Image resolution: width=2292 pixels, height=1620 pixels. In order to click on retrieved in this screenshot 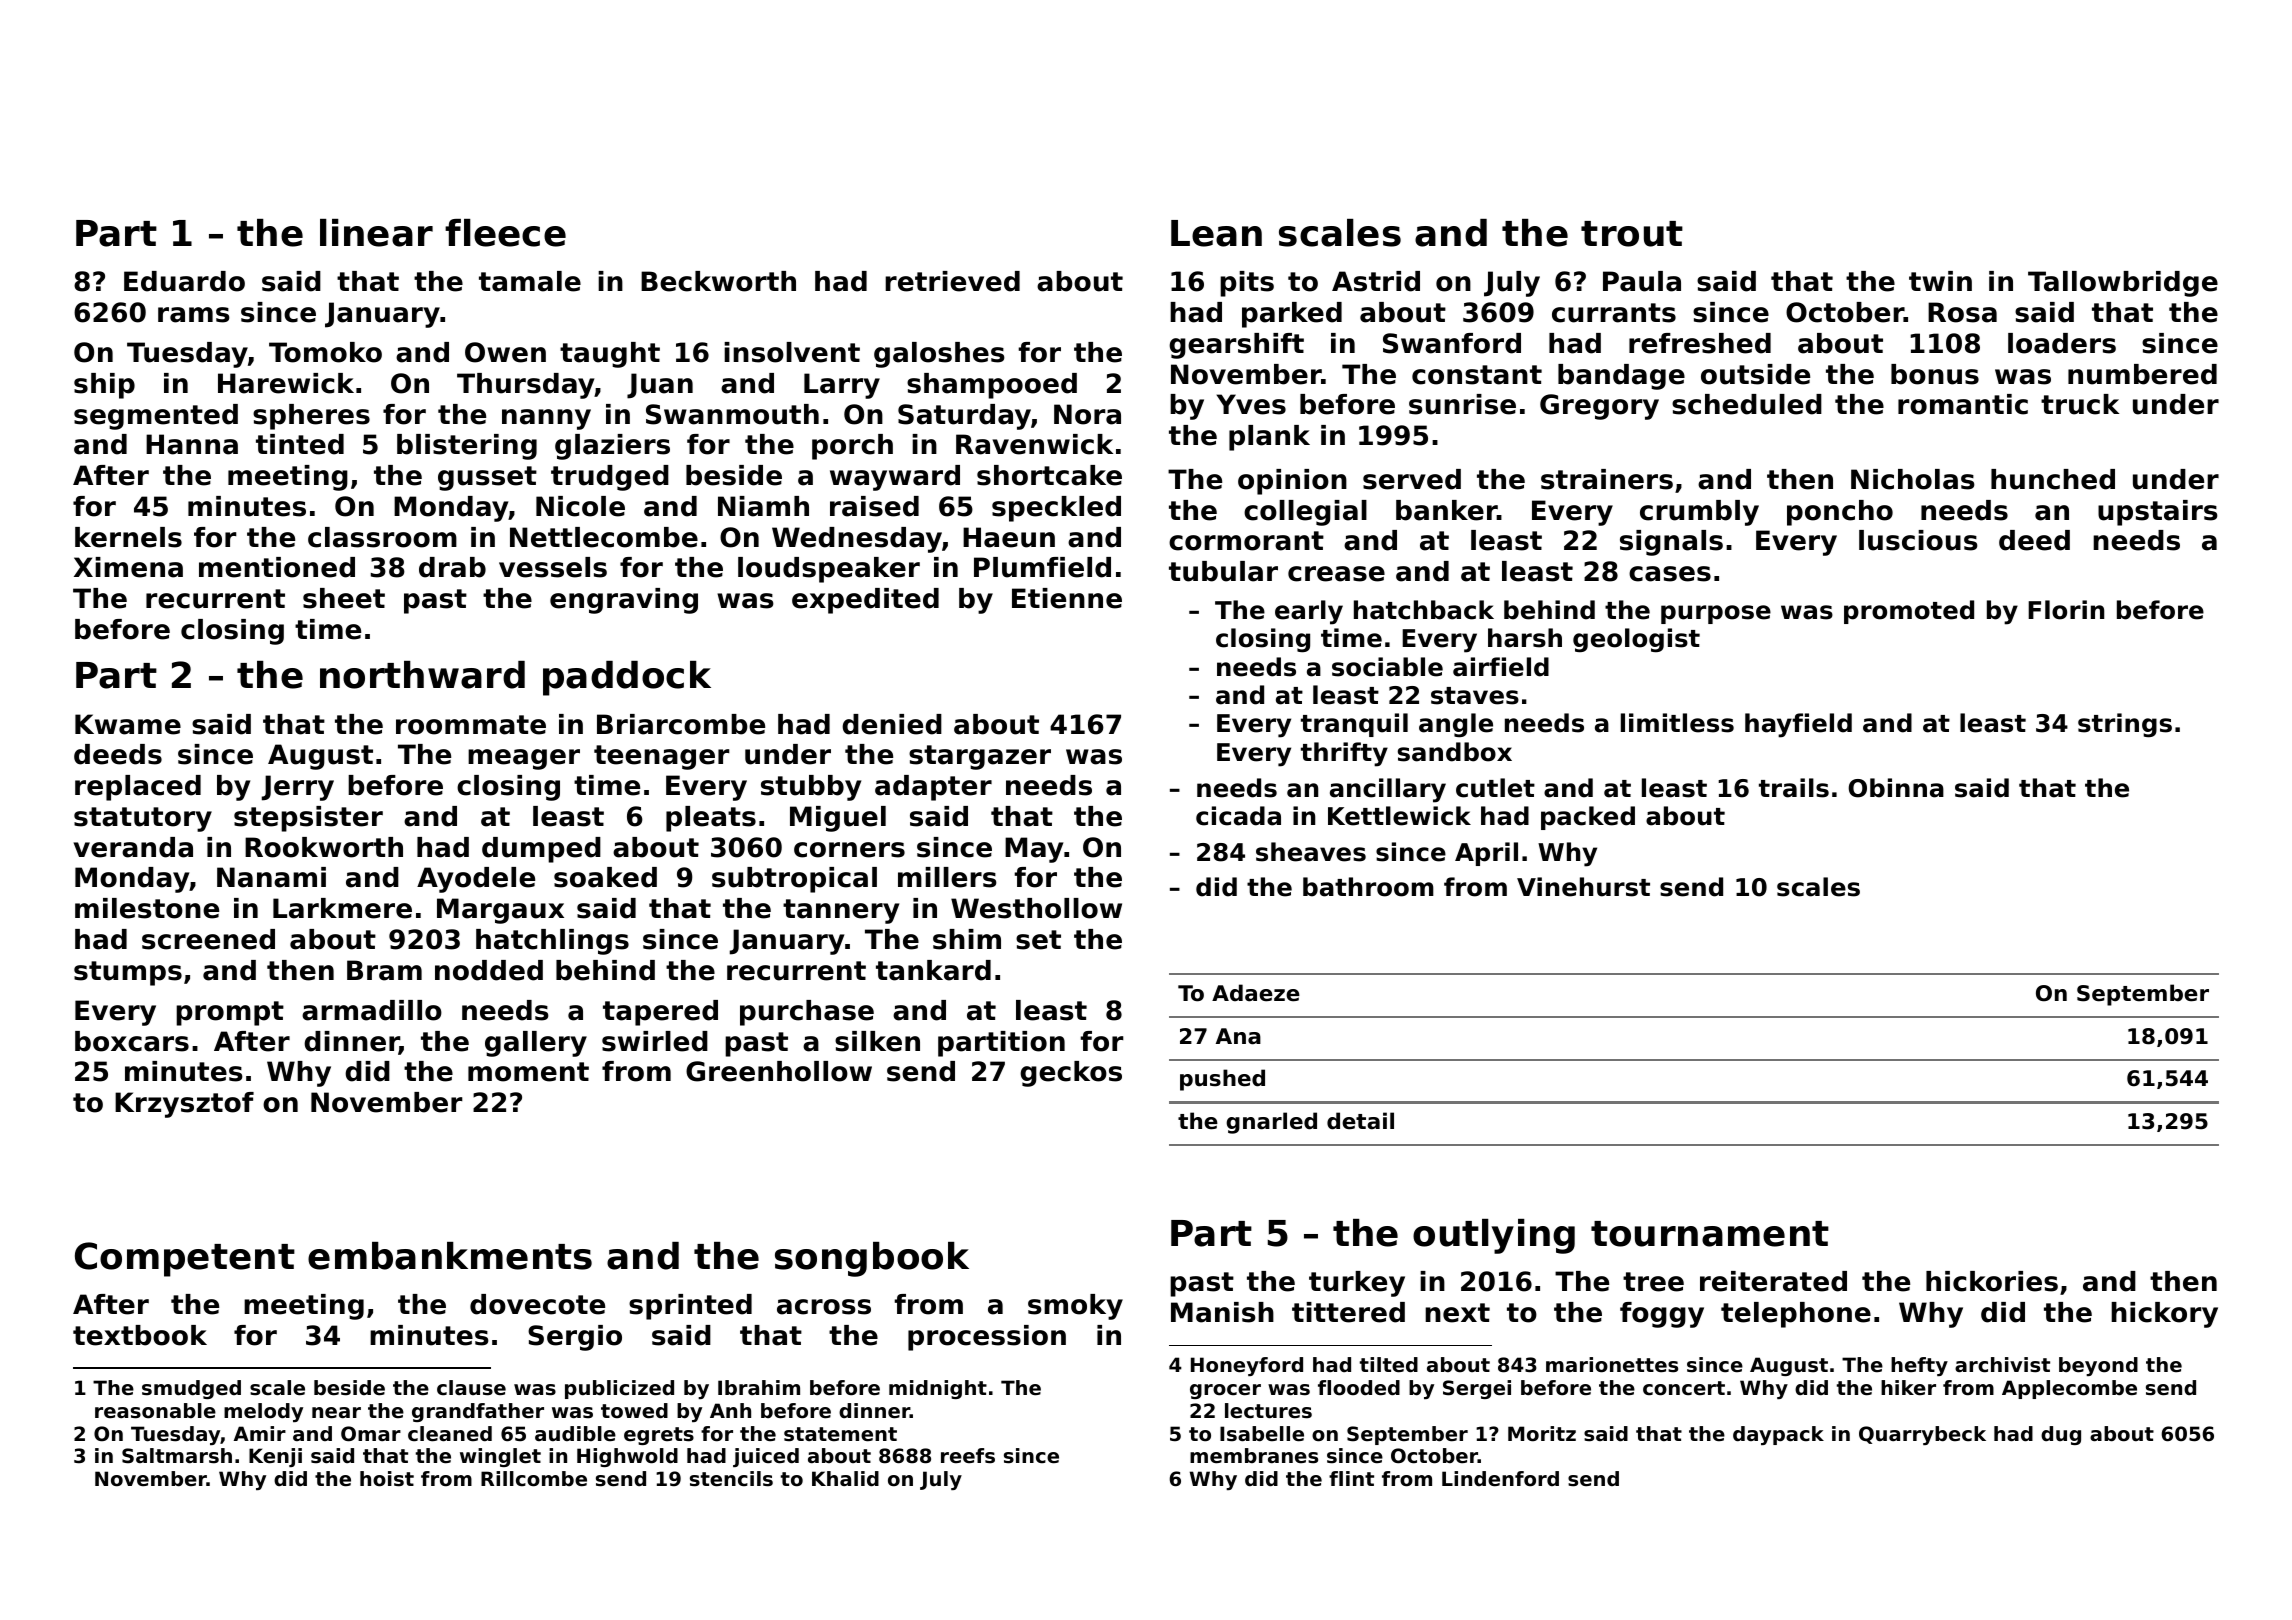, I will do `click(952, 281)`.
